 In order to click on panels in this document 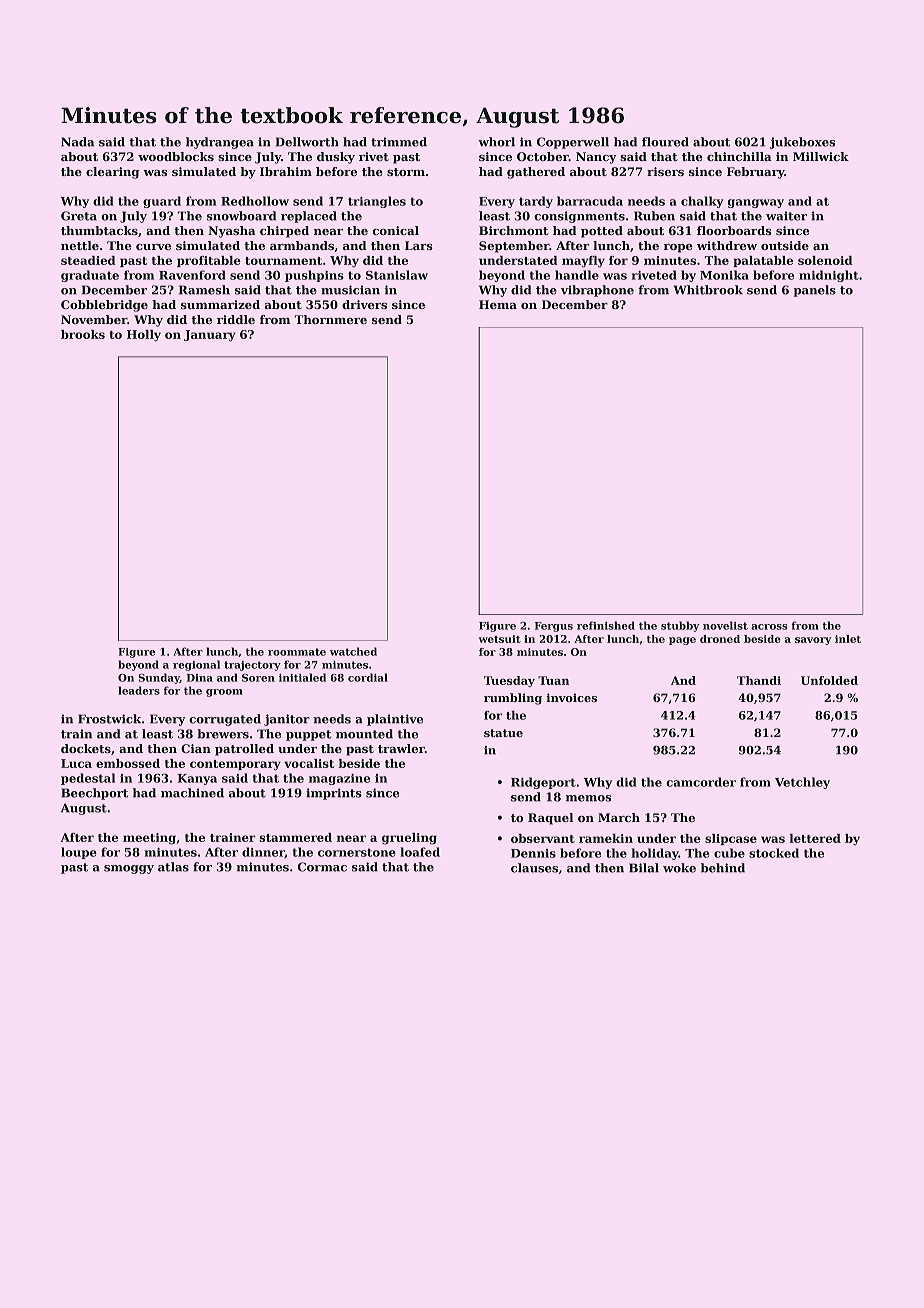, I will do `click(815, 291)`.
